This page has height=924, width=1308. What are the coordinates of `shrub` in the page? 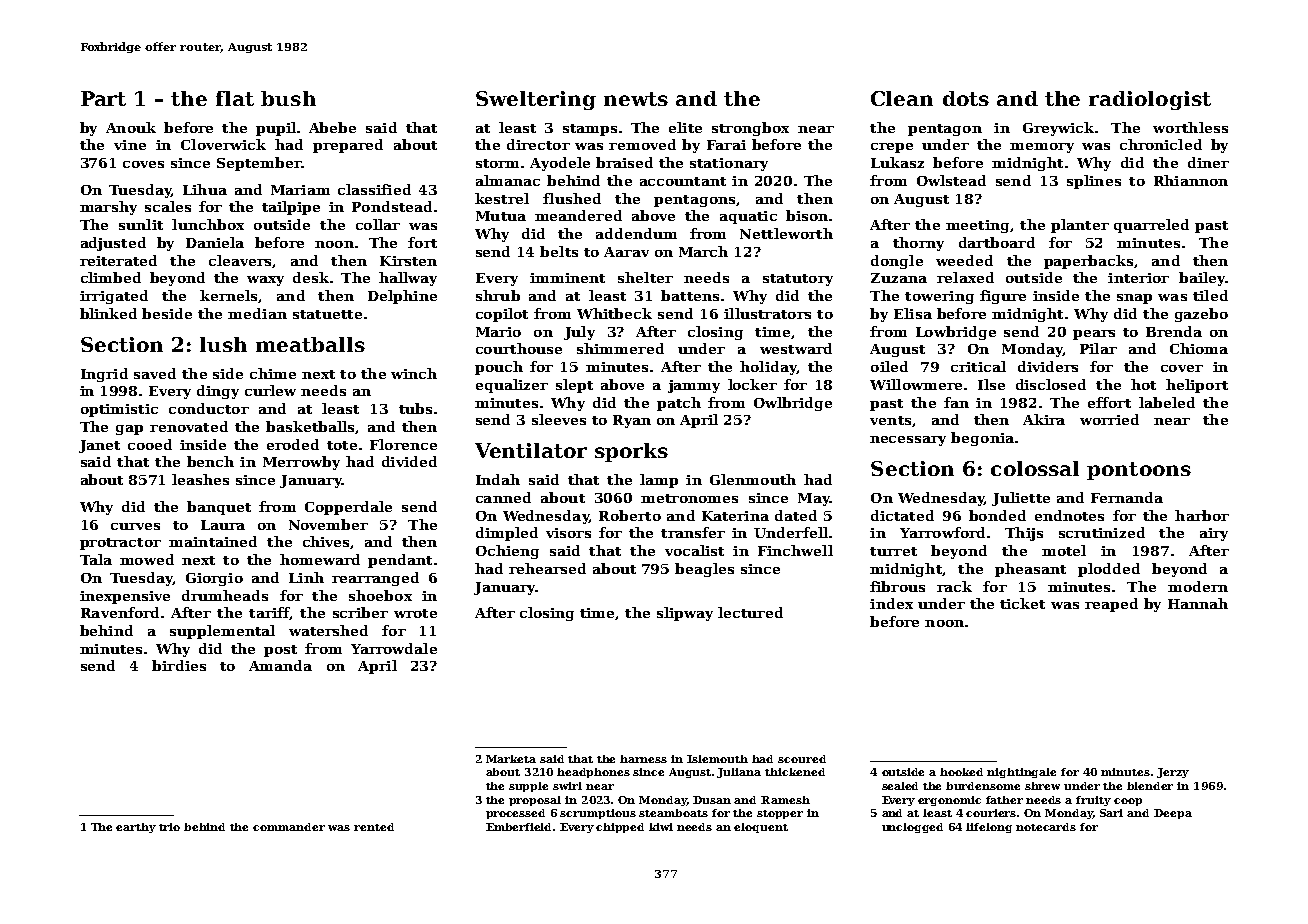 It's located at (498, 295).
